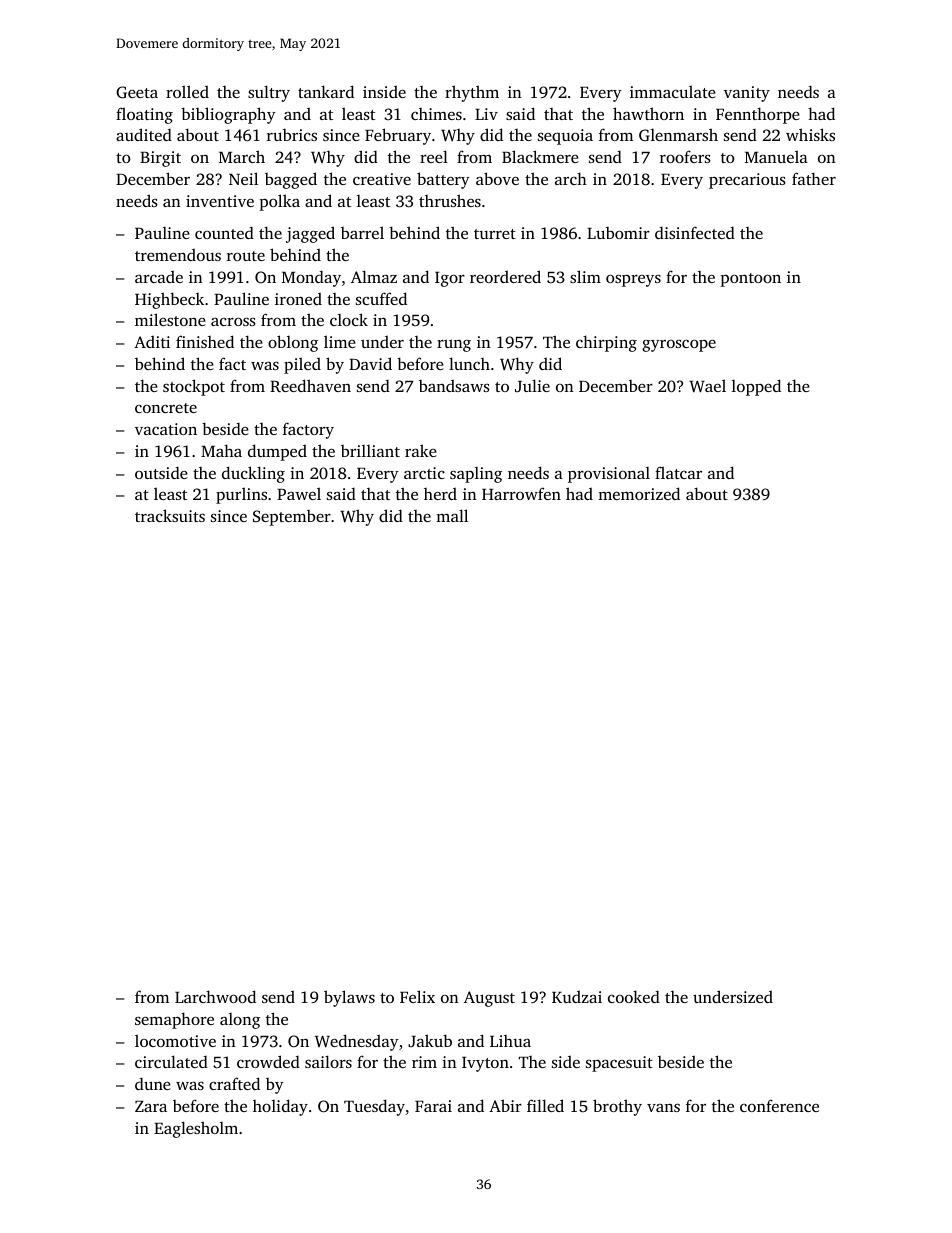 This image has height=1233, width=952. I want to click on cooked, so click(634, 996).
